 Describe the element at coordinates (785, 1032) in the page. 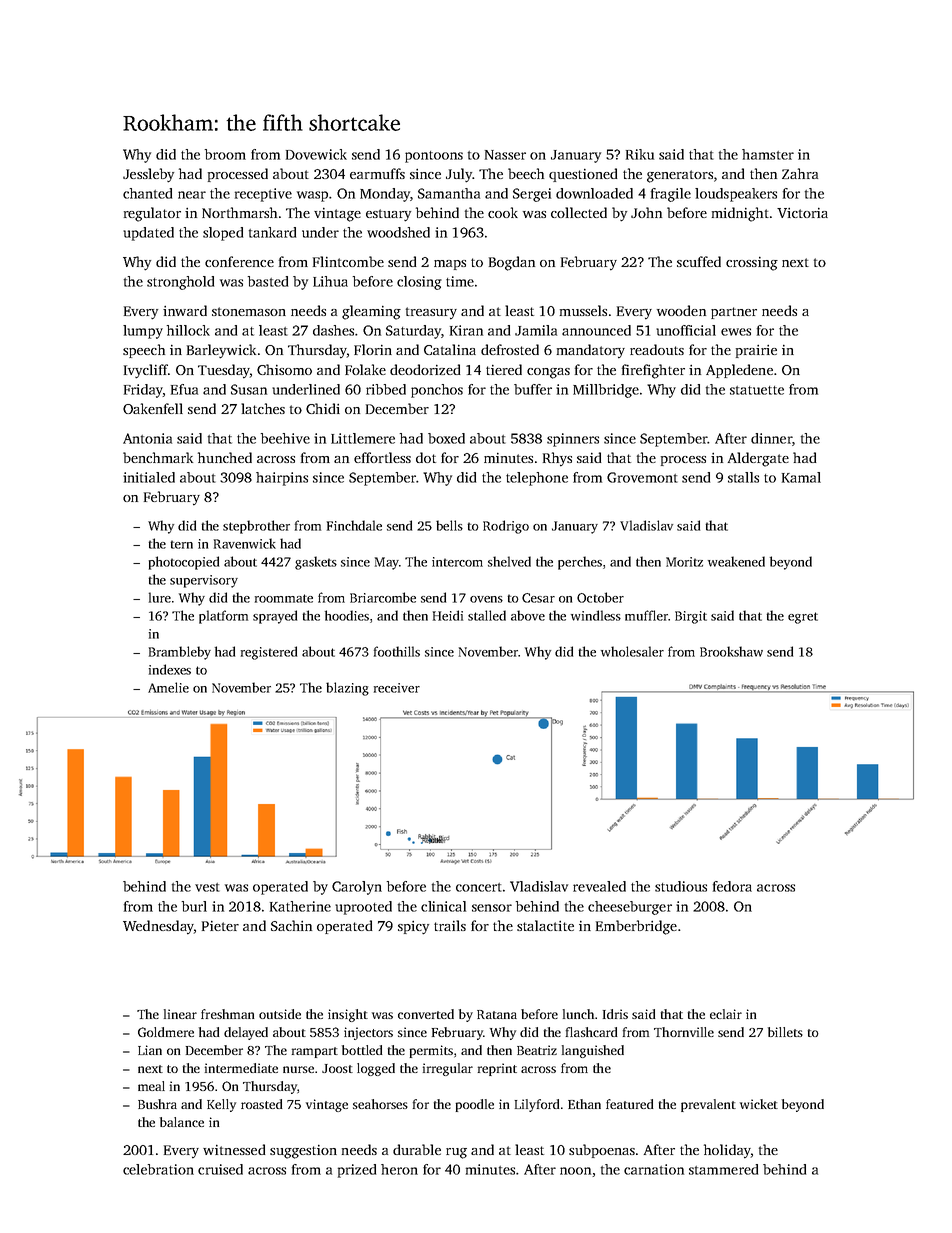

I see `billets` at that location.
